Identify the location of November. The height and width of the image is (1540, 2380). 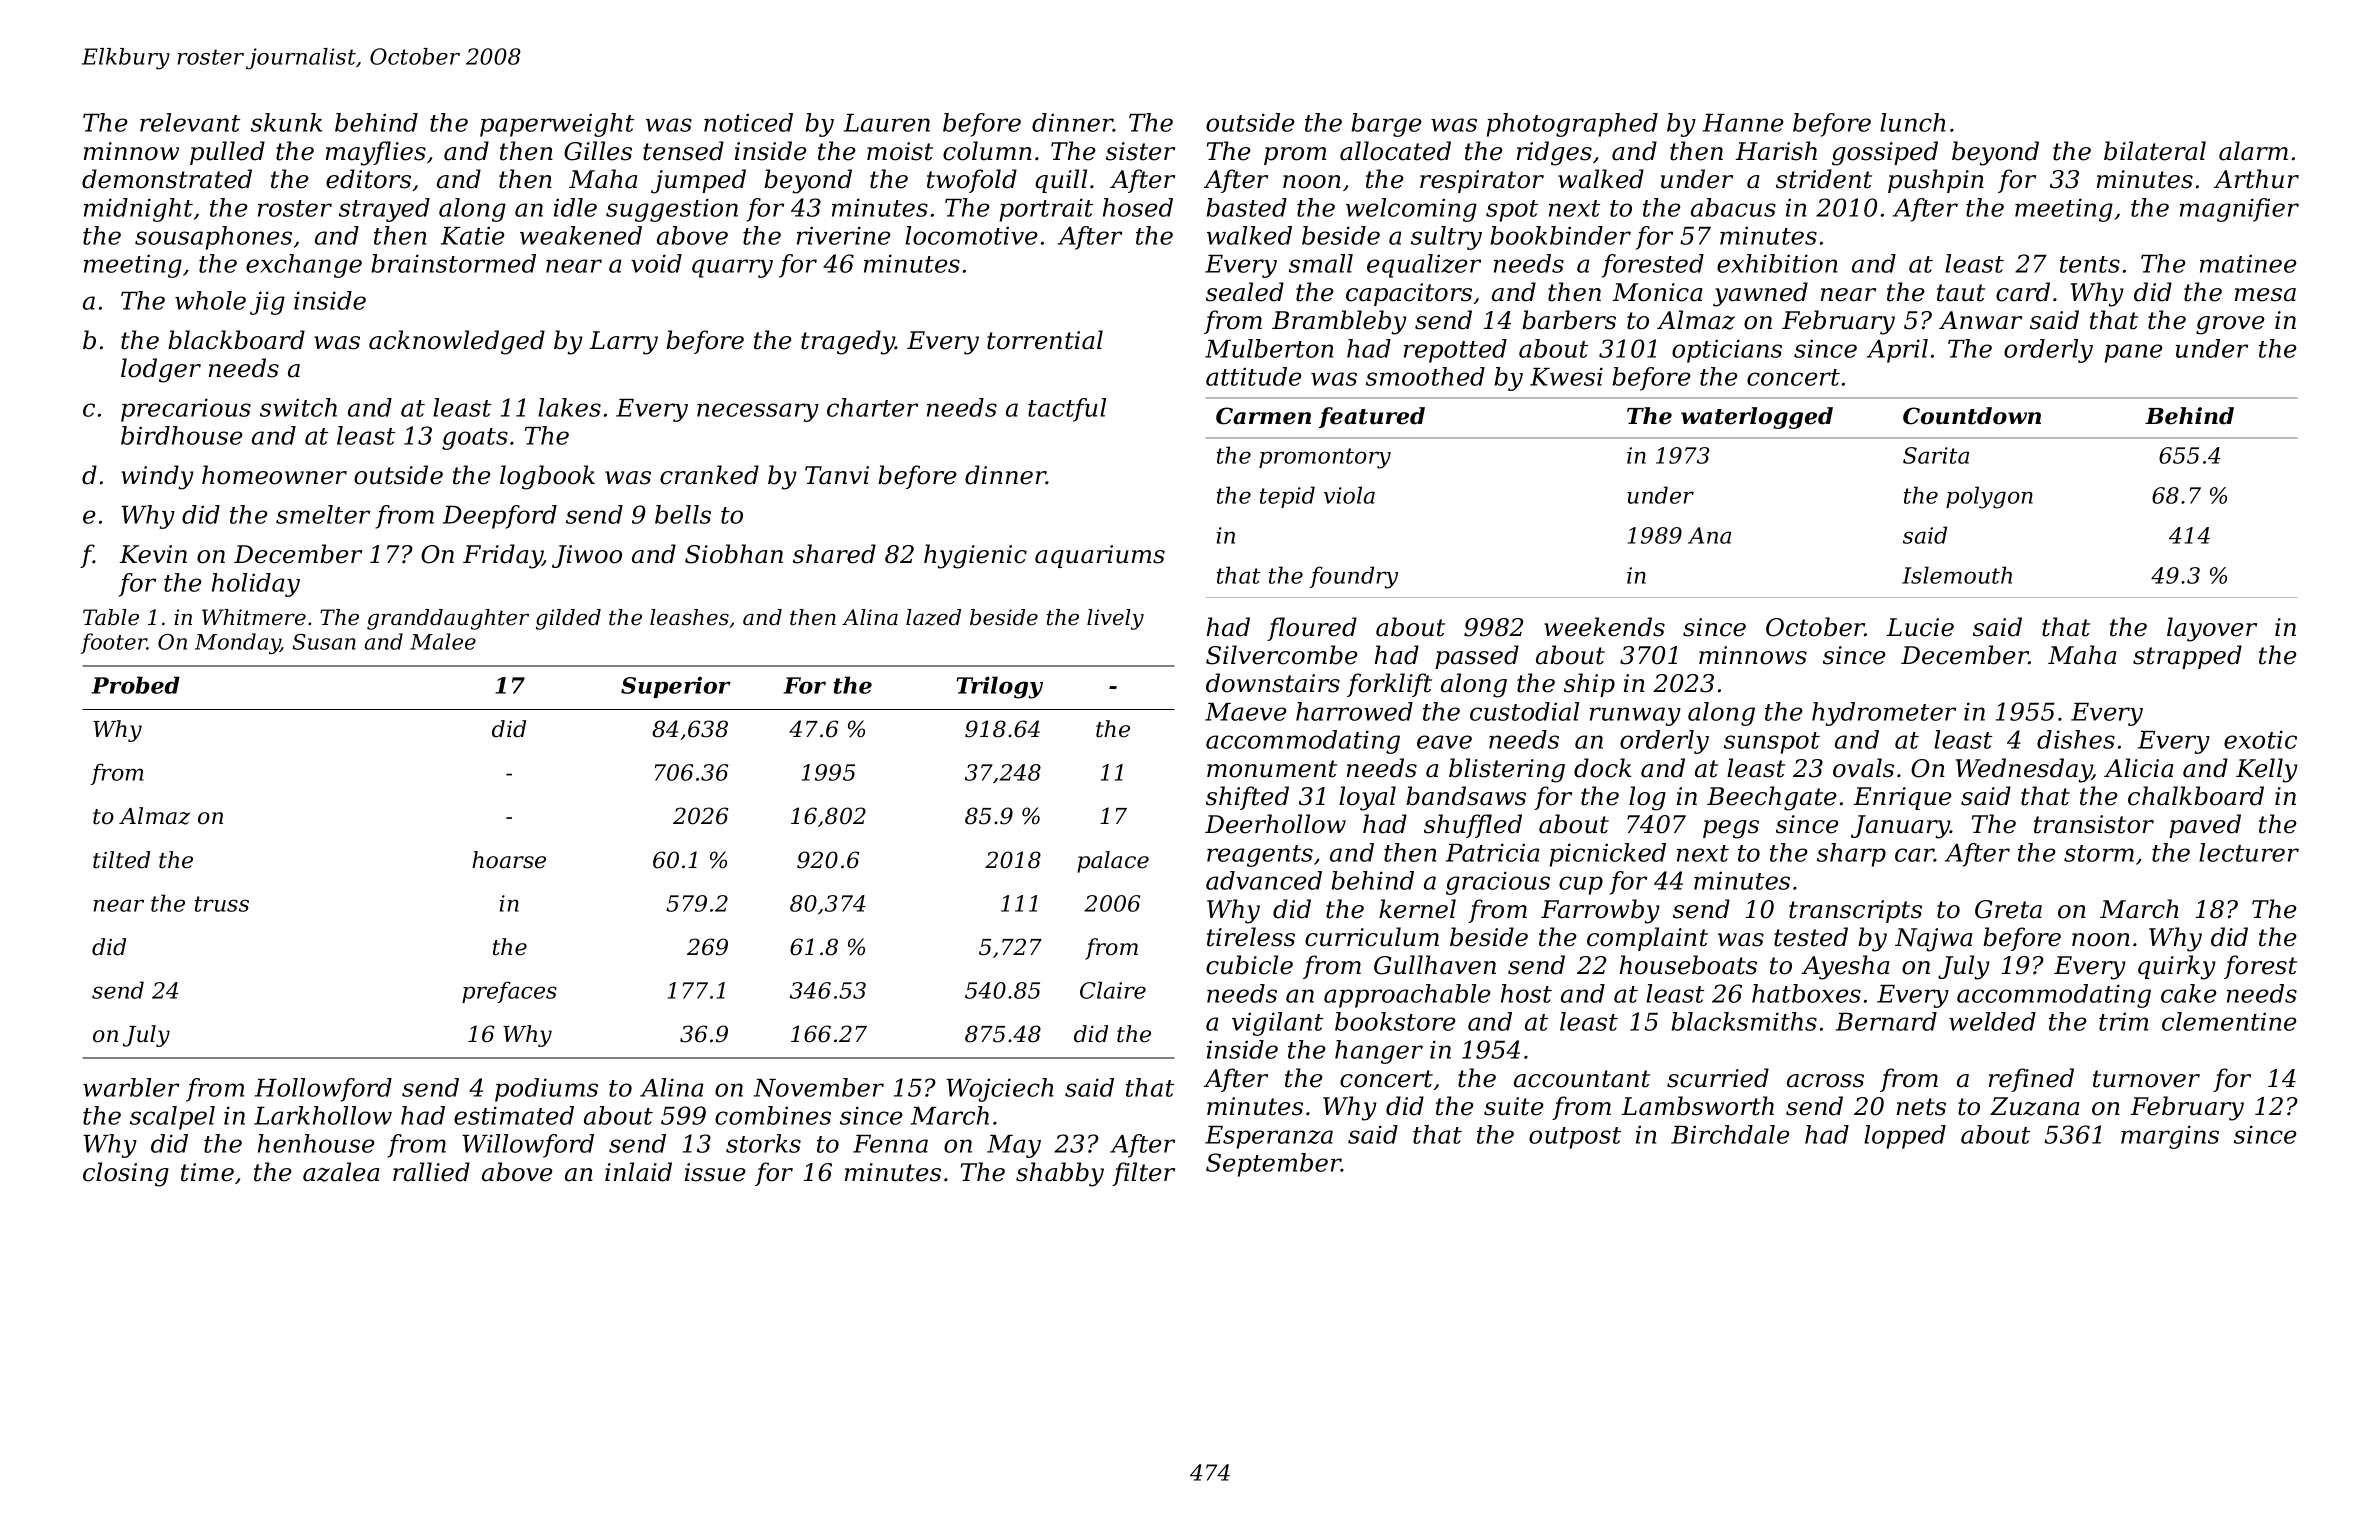
(819, 1087).
